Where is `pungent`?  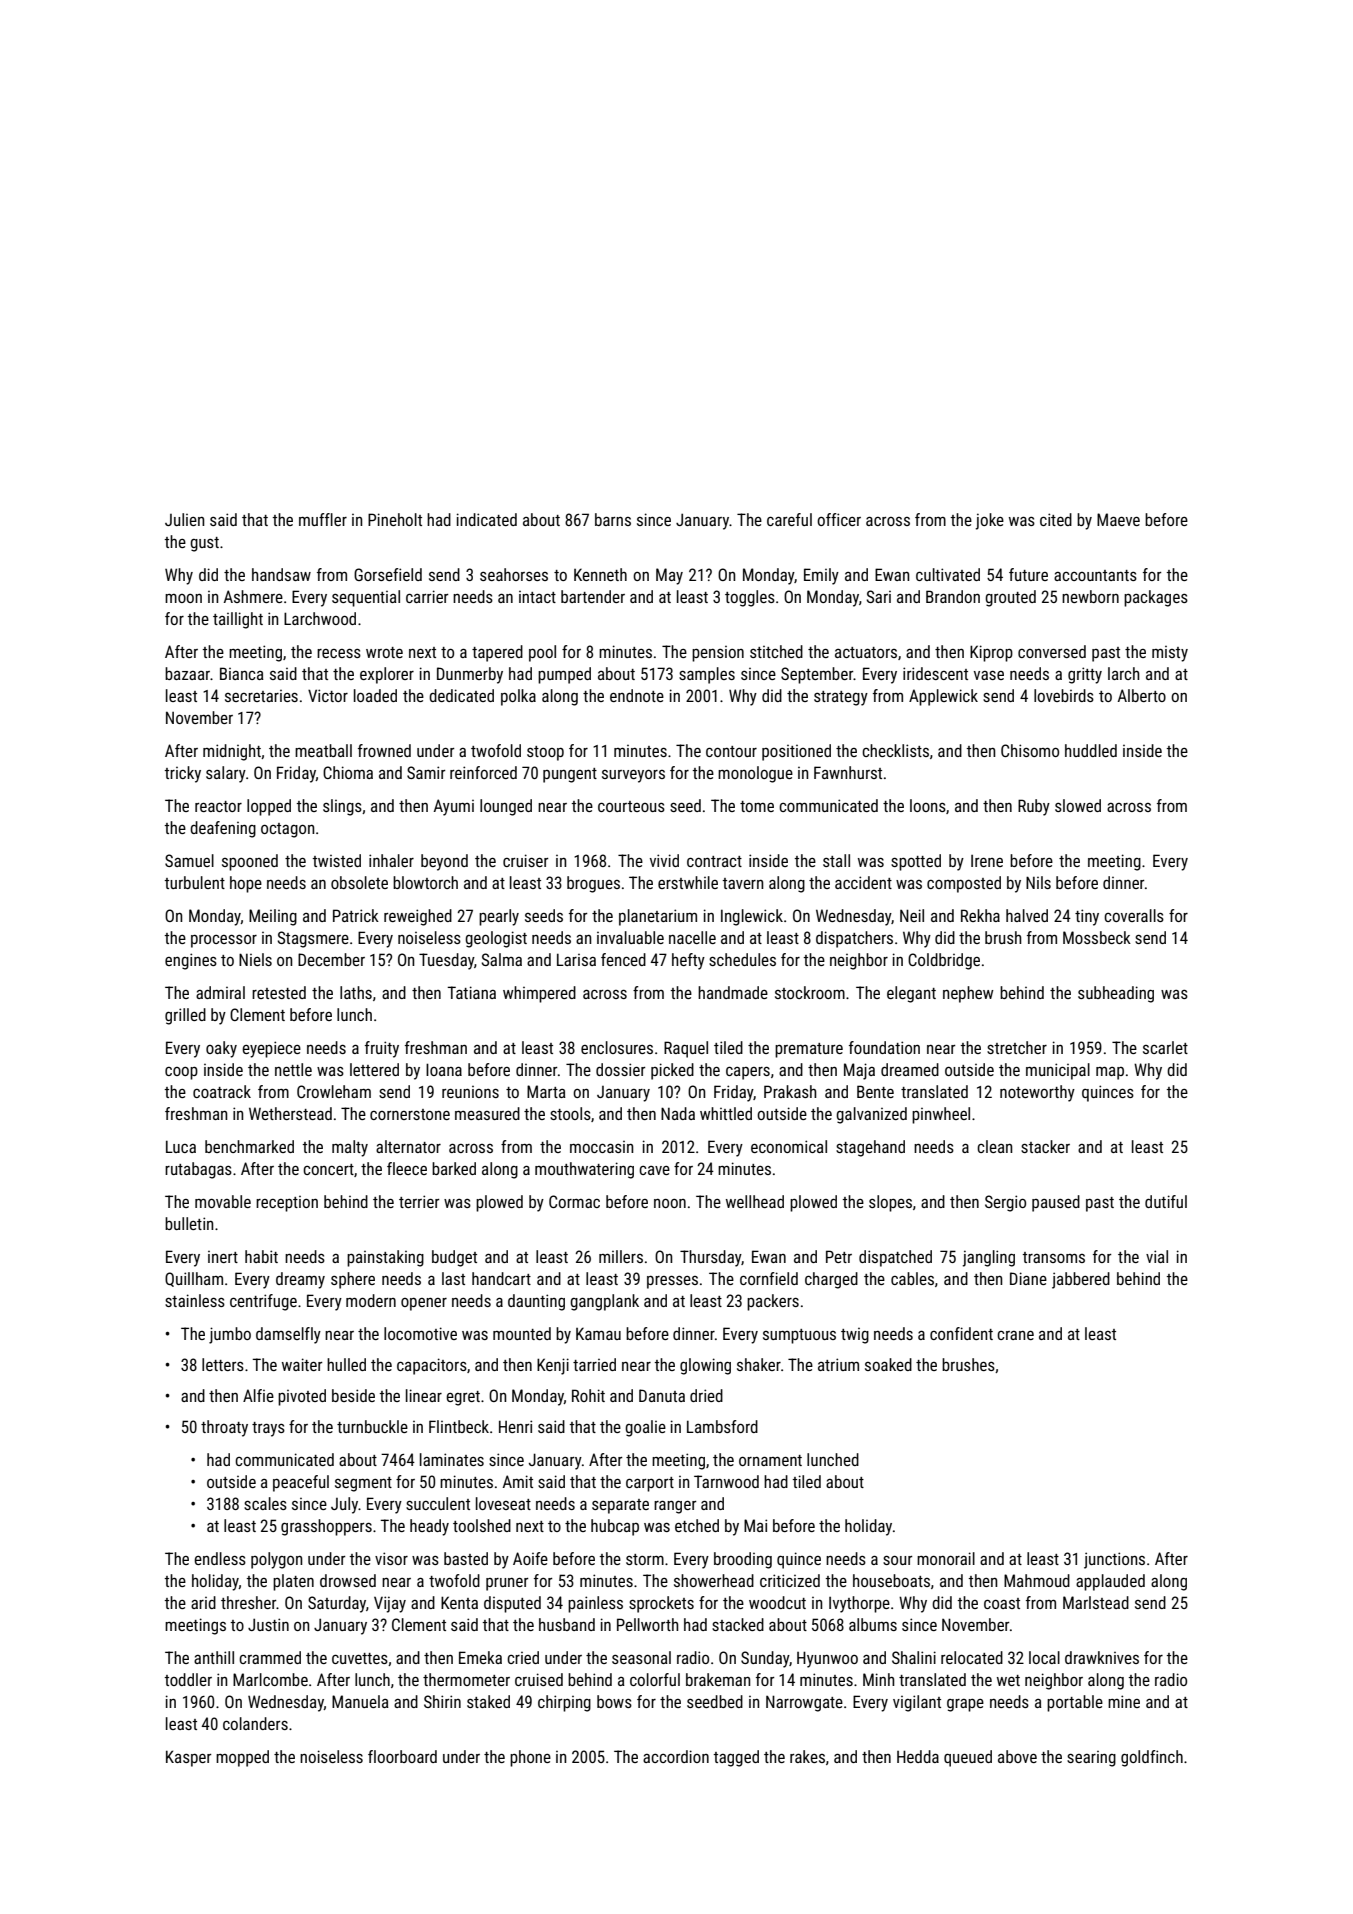 pungent is located at coordinates (570, 775).
